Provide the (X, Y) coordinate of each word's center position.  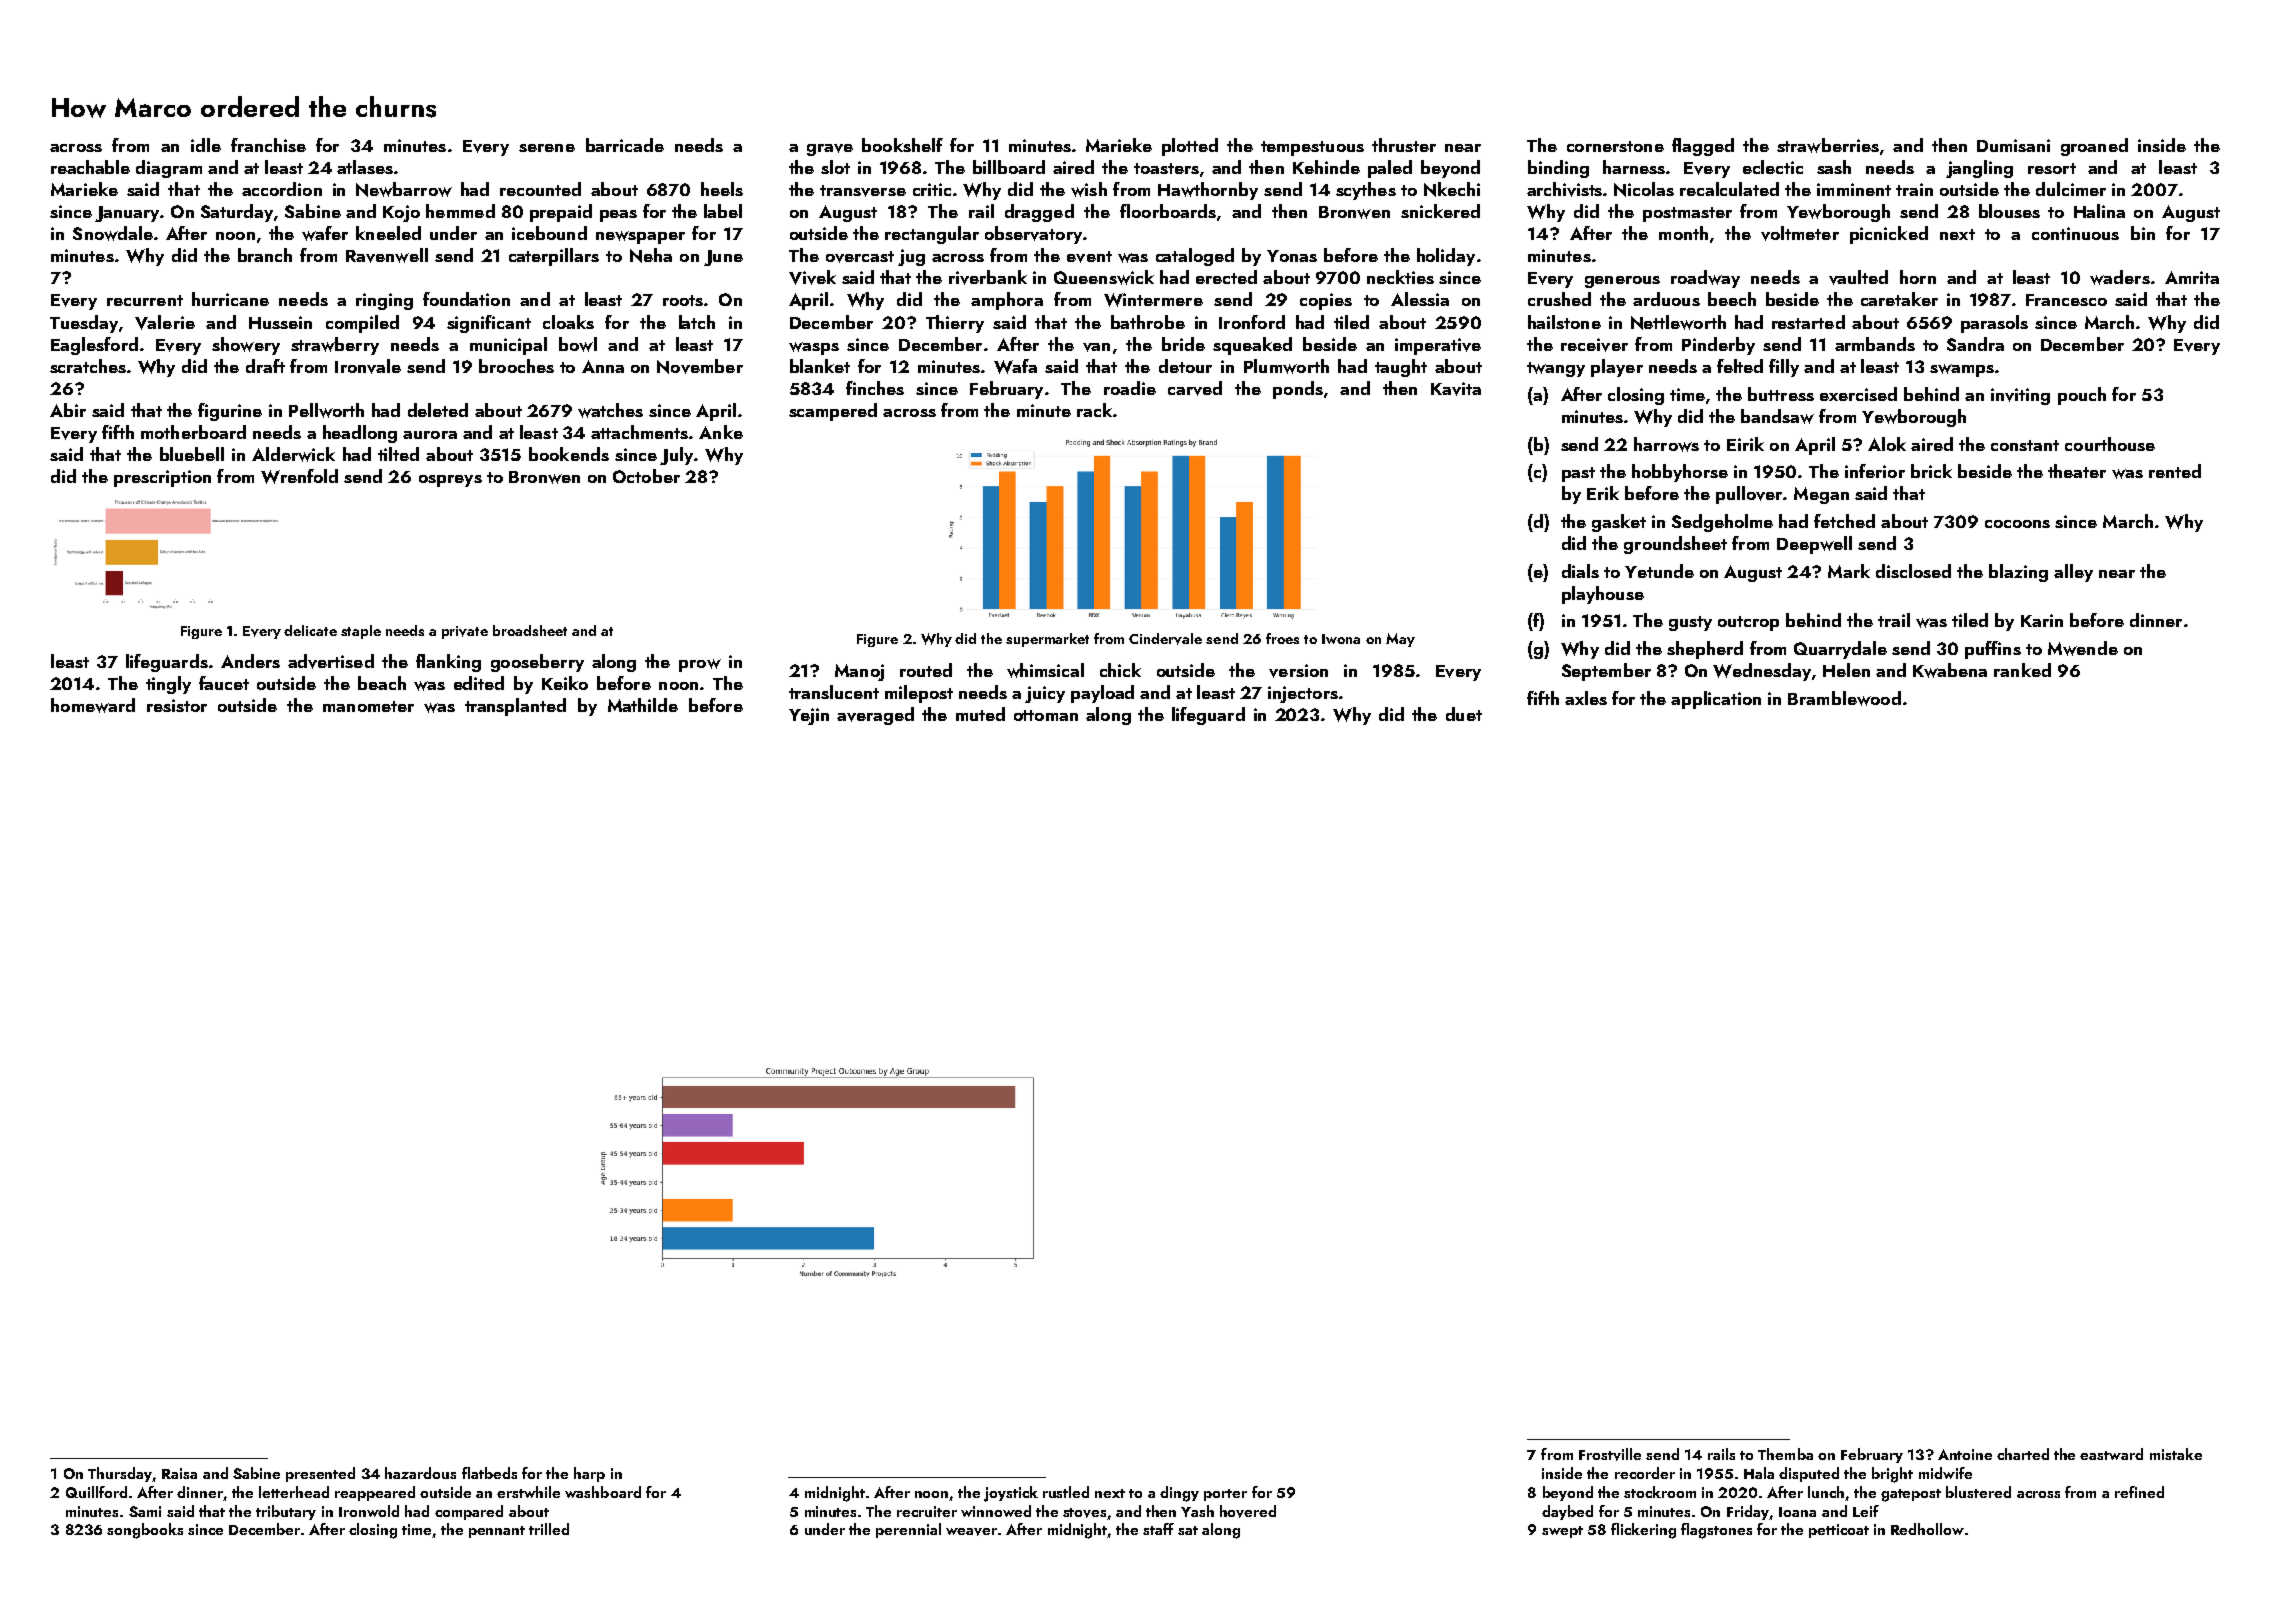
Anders (250, 661)
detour (1185, 366)
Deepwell (1814, 545)
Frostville (1610, 1454)
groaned (2094, 147)
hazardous (420, 1473)
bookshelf (902, 145)
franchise (268, 145)
